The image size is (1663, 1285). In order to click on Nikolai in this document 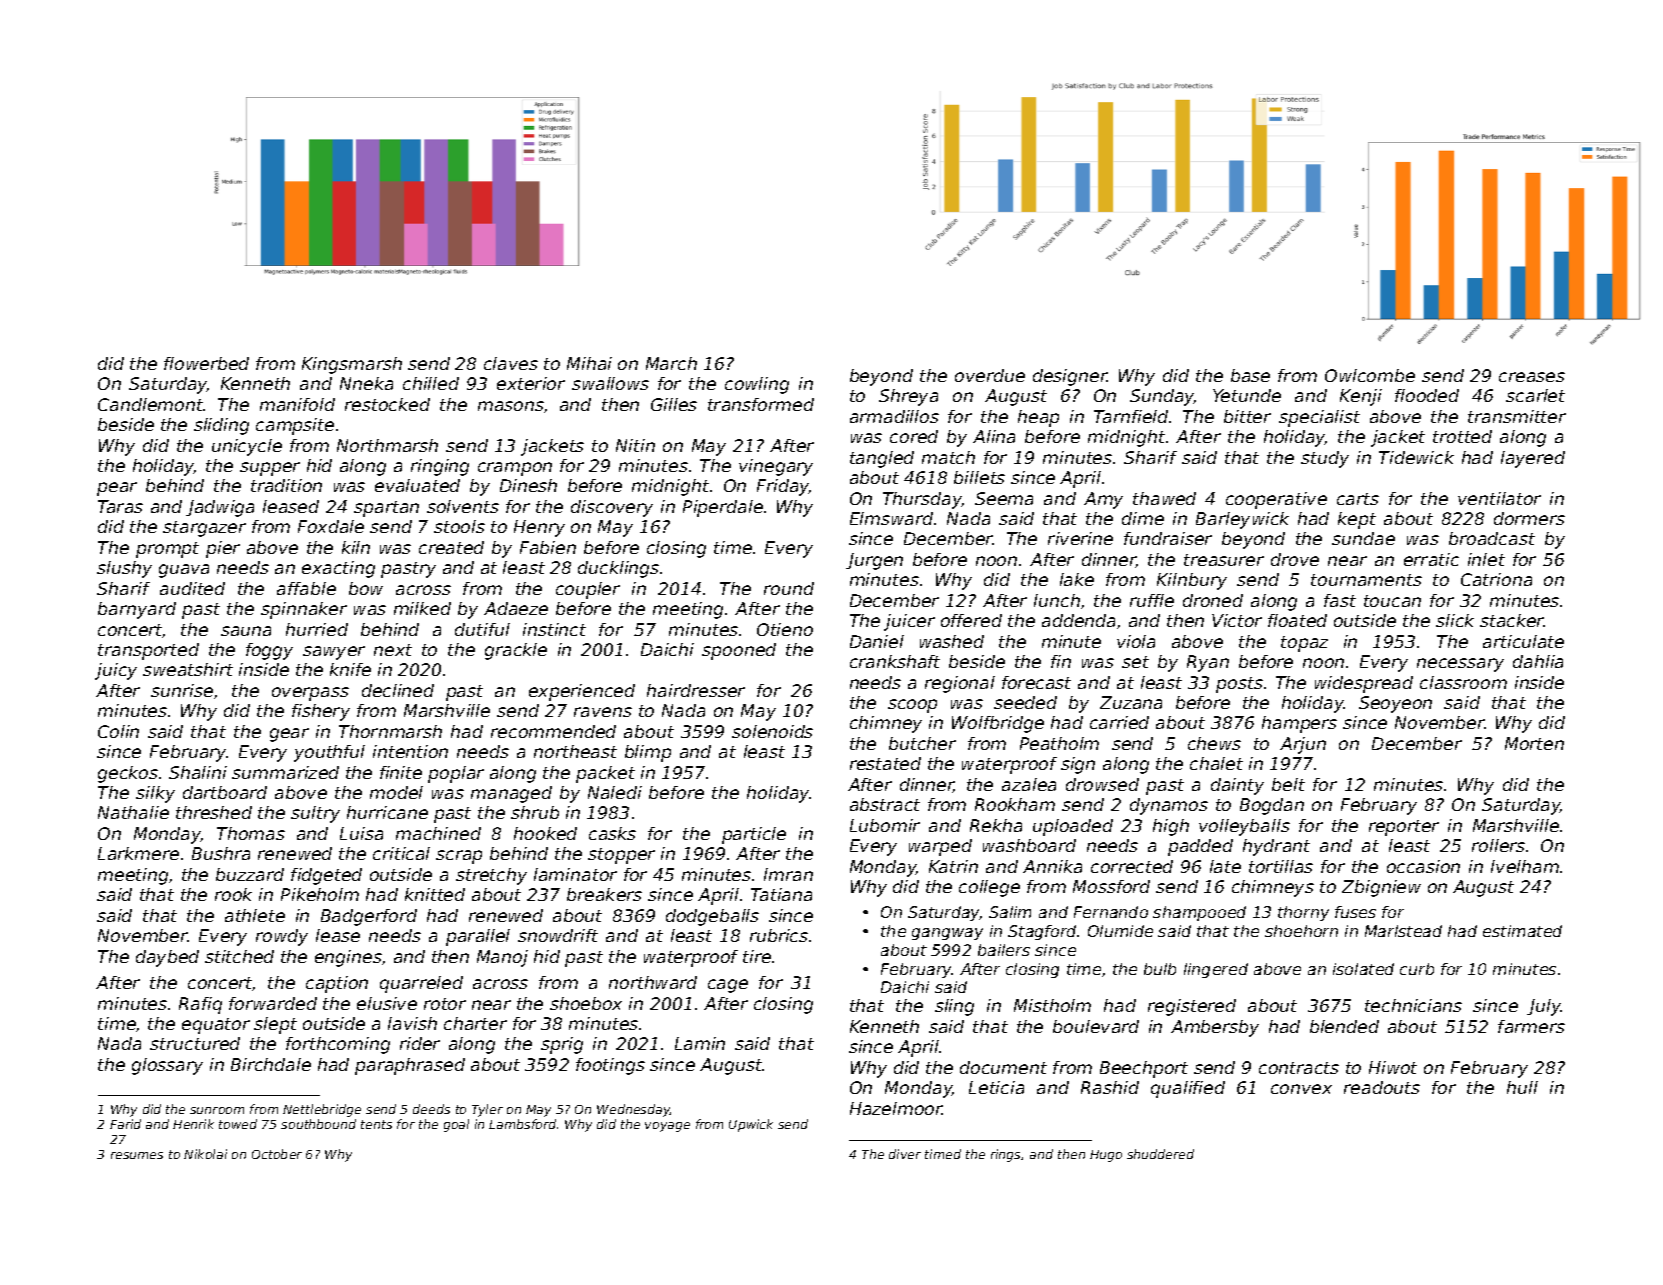, I will do `click(205, 1154)`.
